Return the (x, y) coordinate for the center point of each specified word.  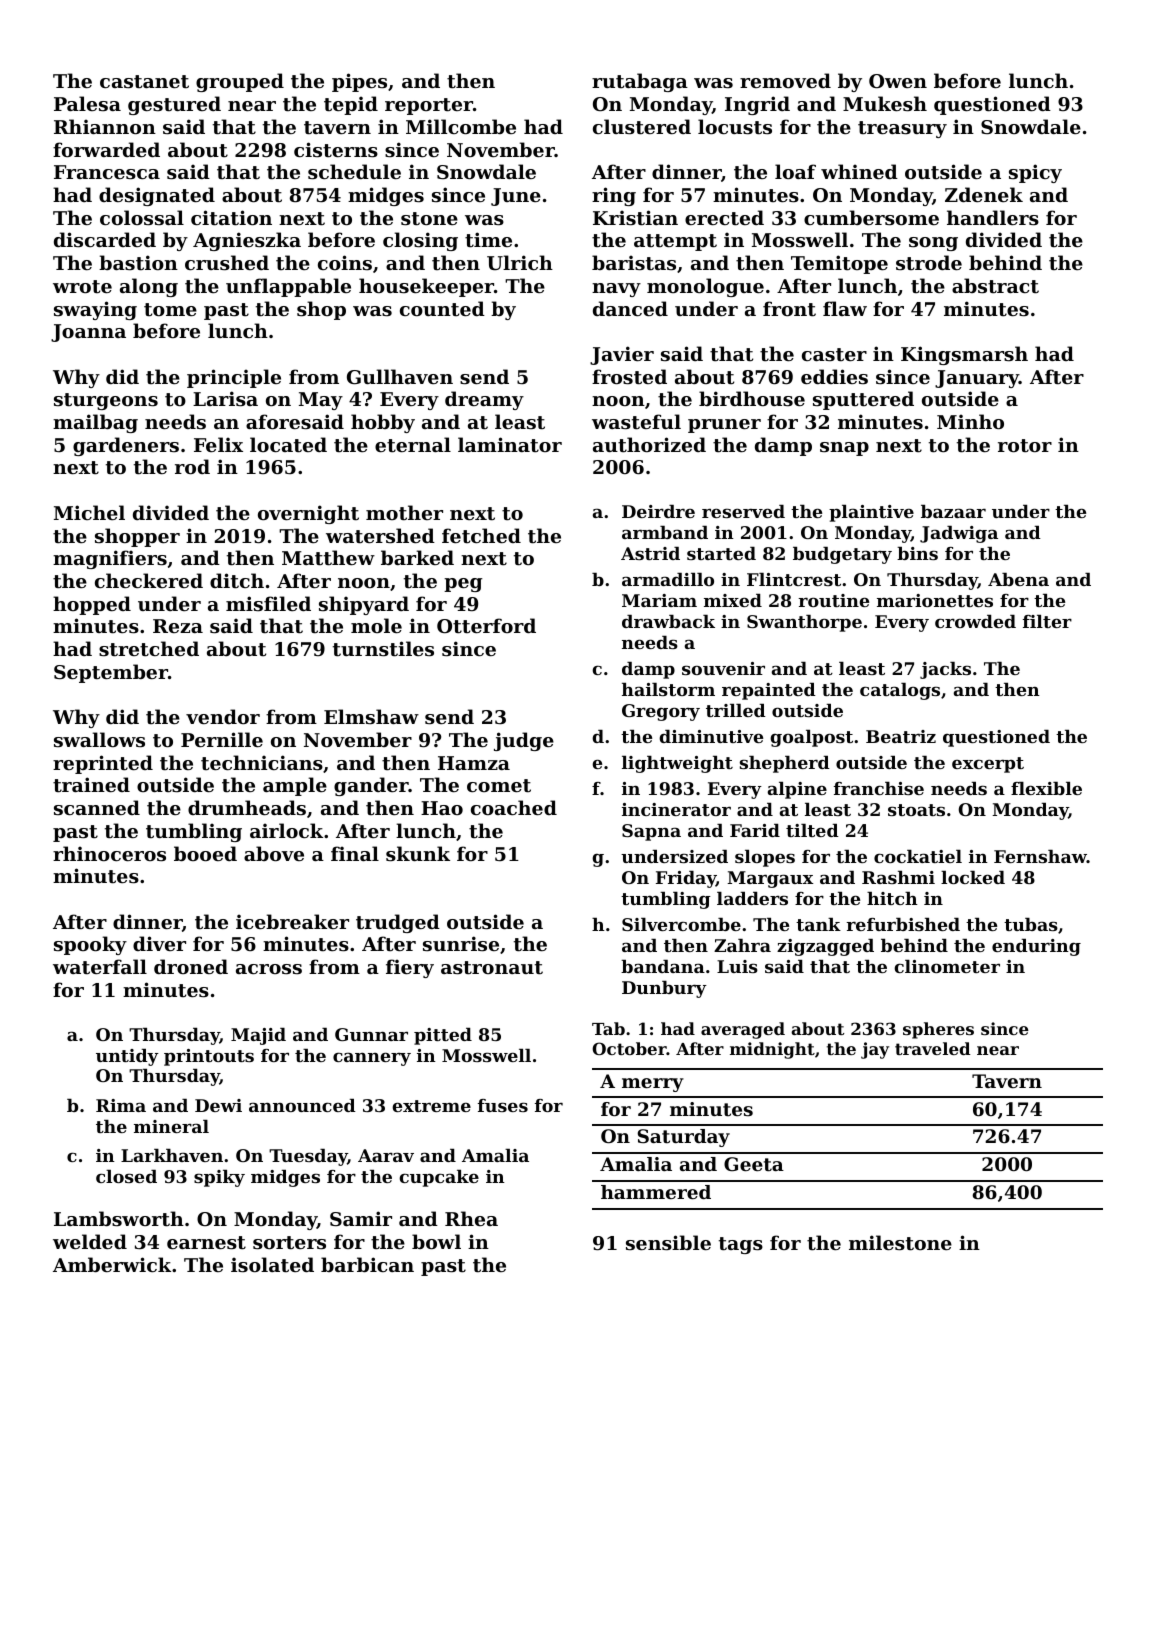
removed (785, 80)
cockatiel (918, 856)
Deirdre (658, 511)
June (516, 197)
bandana (663, 966)
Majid (258, 1036)
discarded (105, 240)
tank (818, 924)
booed (205, 853)
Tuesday (308, 1157)
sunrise (461, 944)
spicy (1035, 173)
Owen (898, 81)
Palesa (87, 103)
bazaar (953, 511)
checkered (149, 580)
